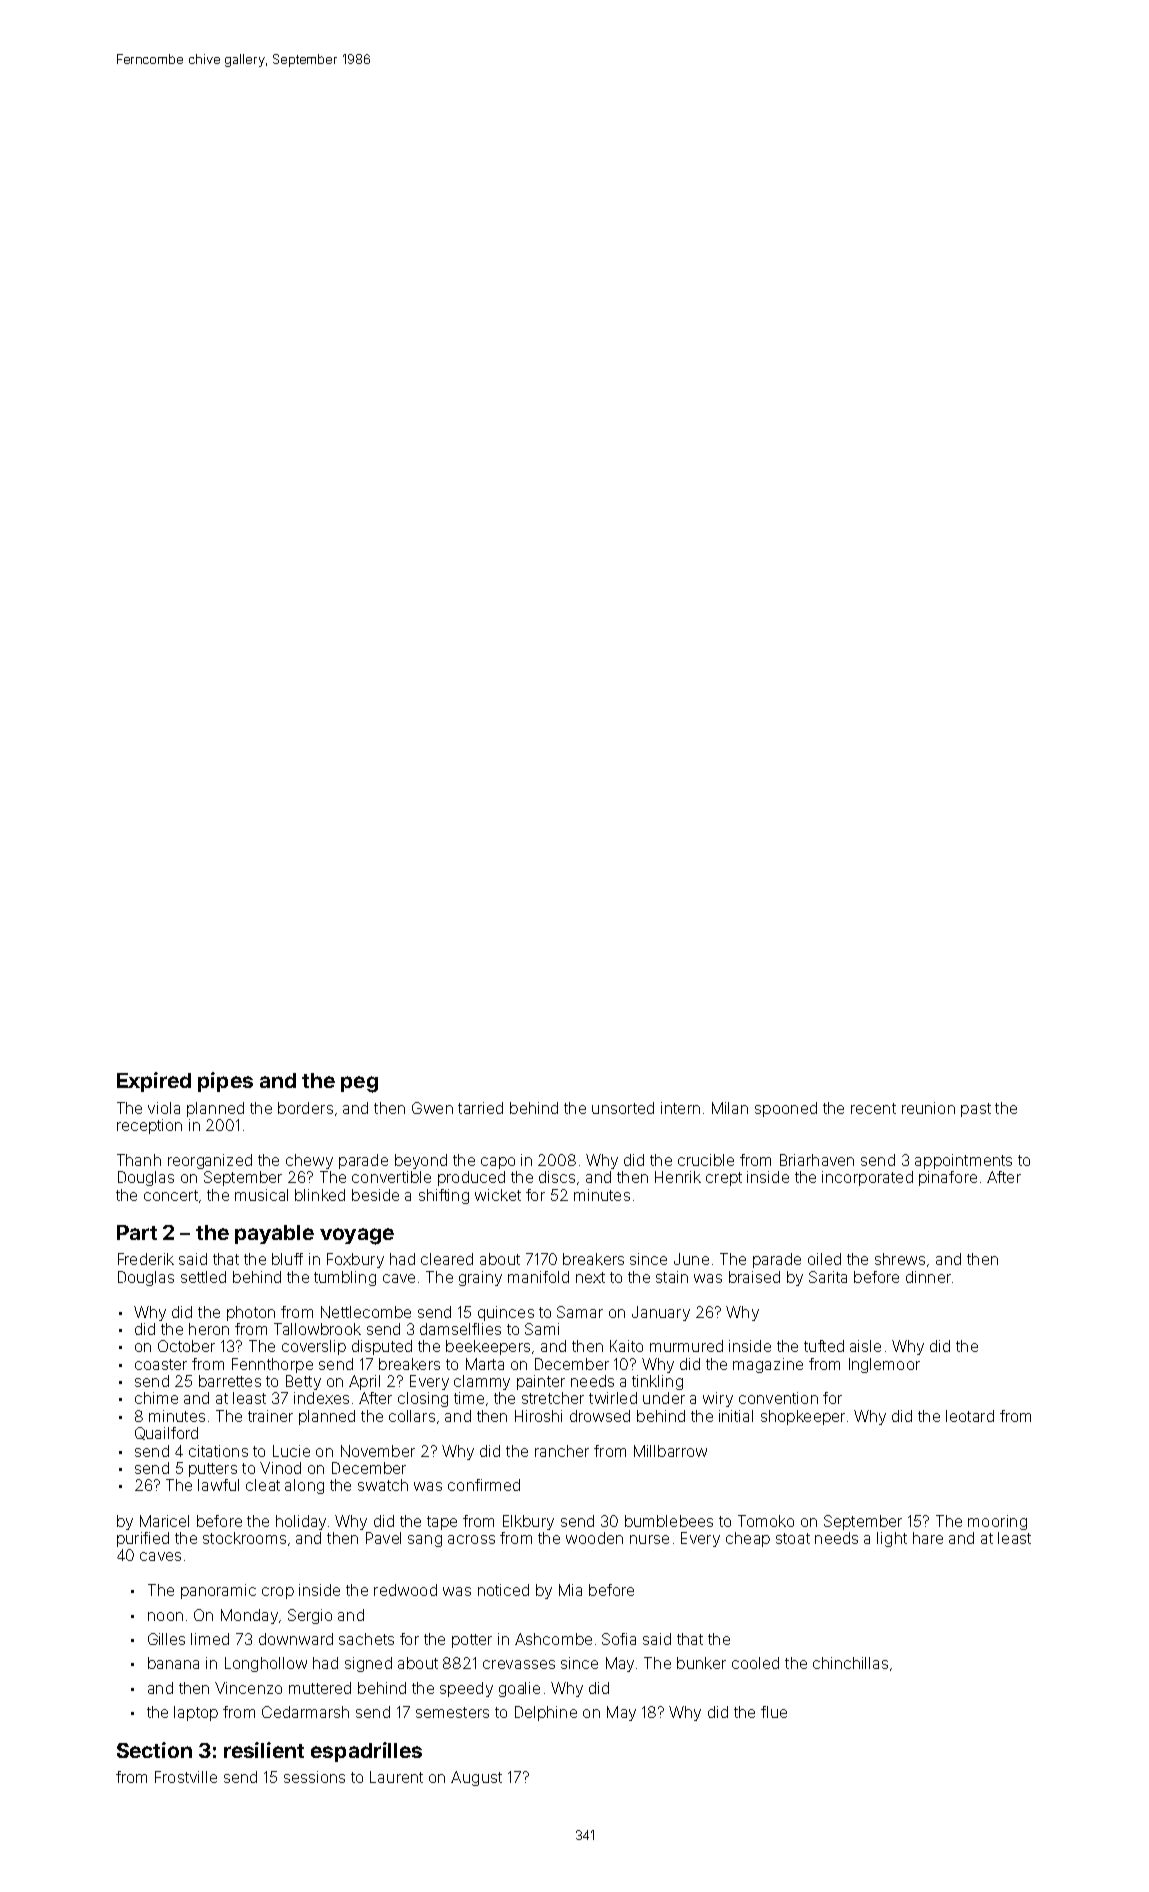  I want to click on dinner, so click(928, 1277).
